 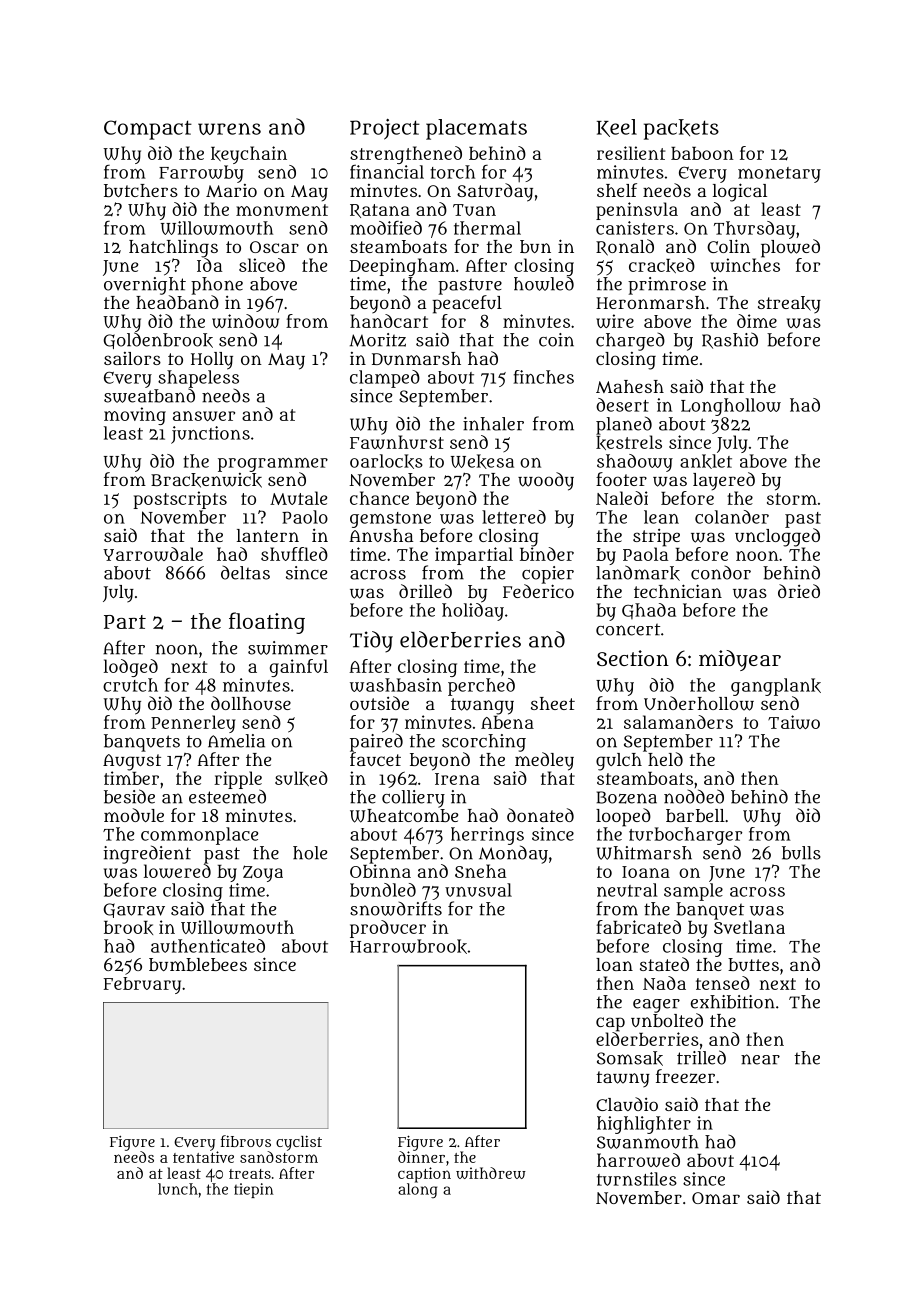 I want to click on Thursday, so click(x=754, y=230).
